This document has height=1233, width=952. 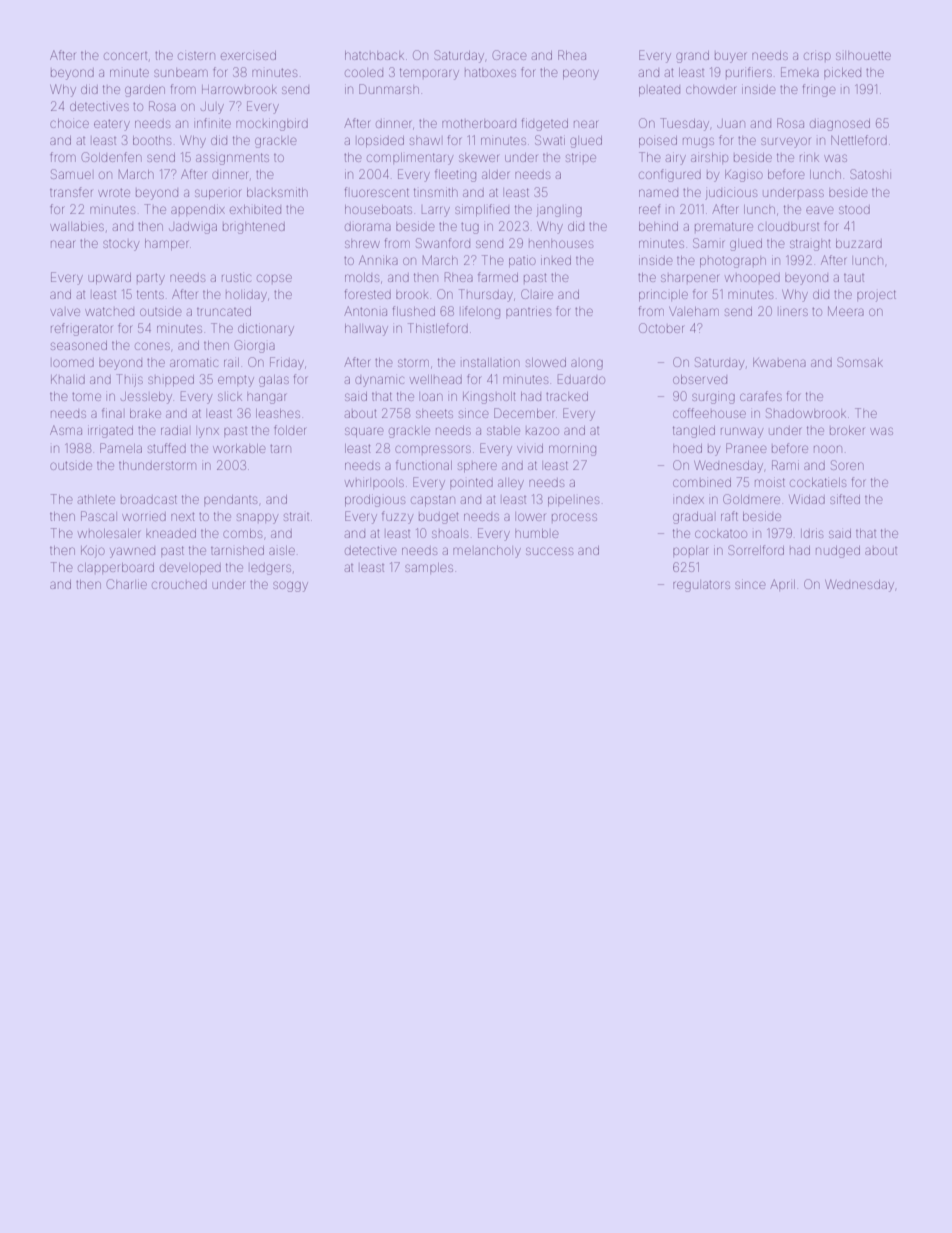 I want to click on brake, so click(x=145, y=413).
